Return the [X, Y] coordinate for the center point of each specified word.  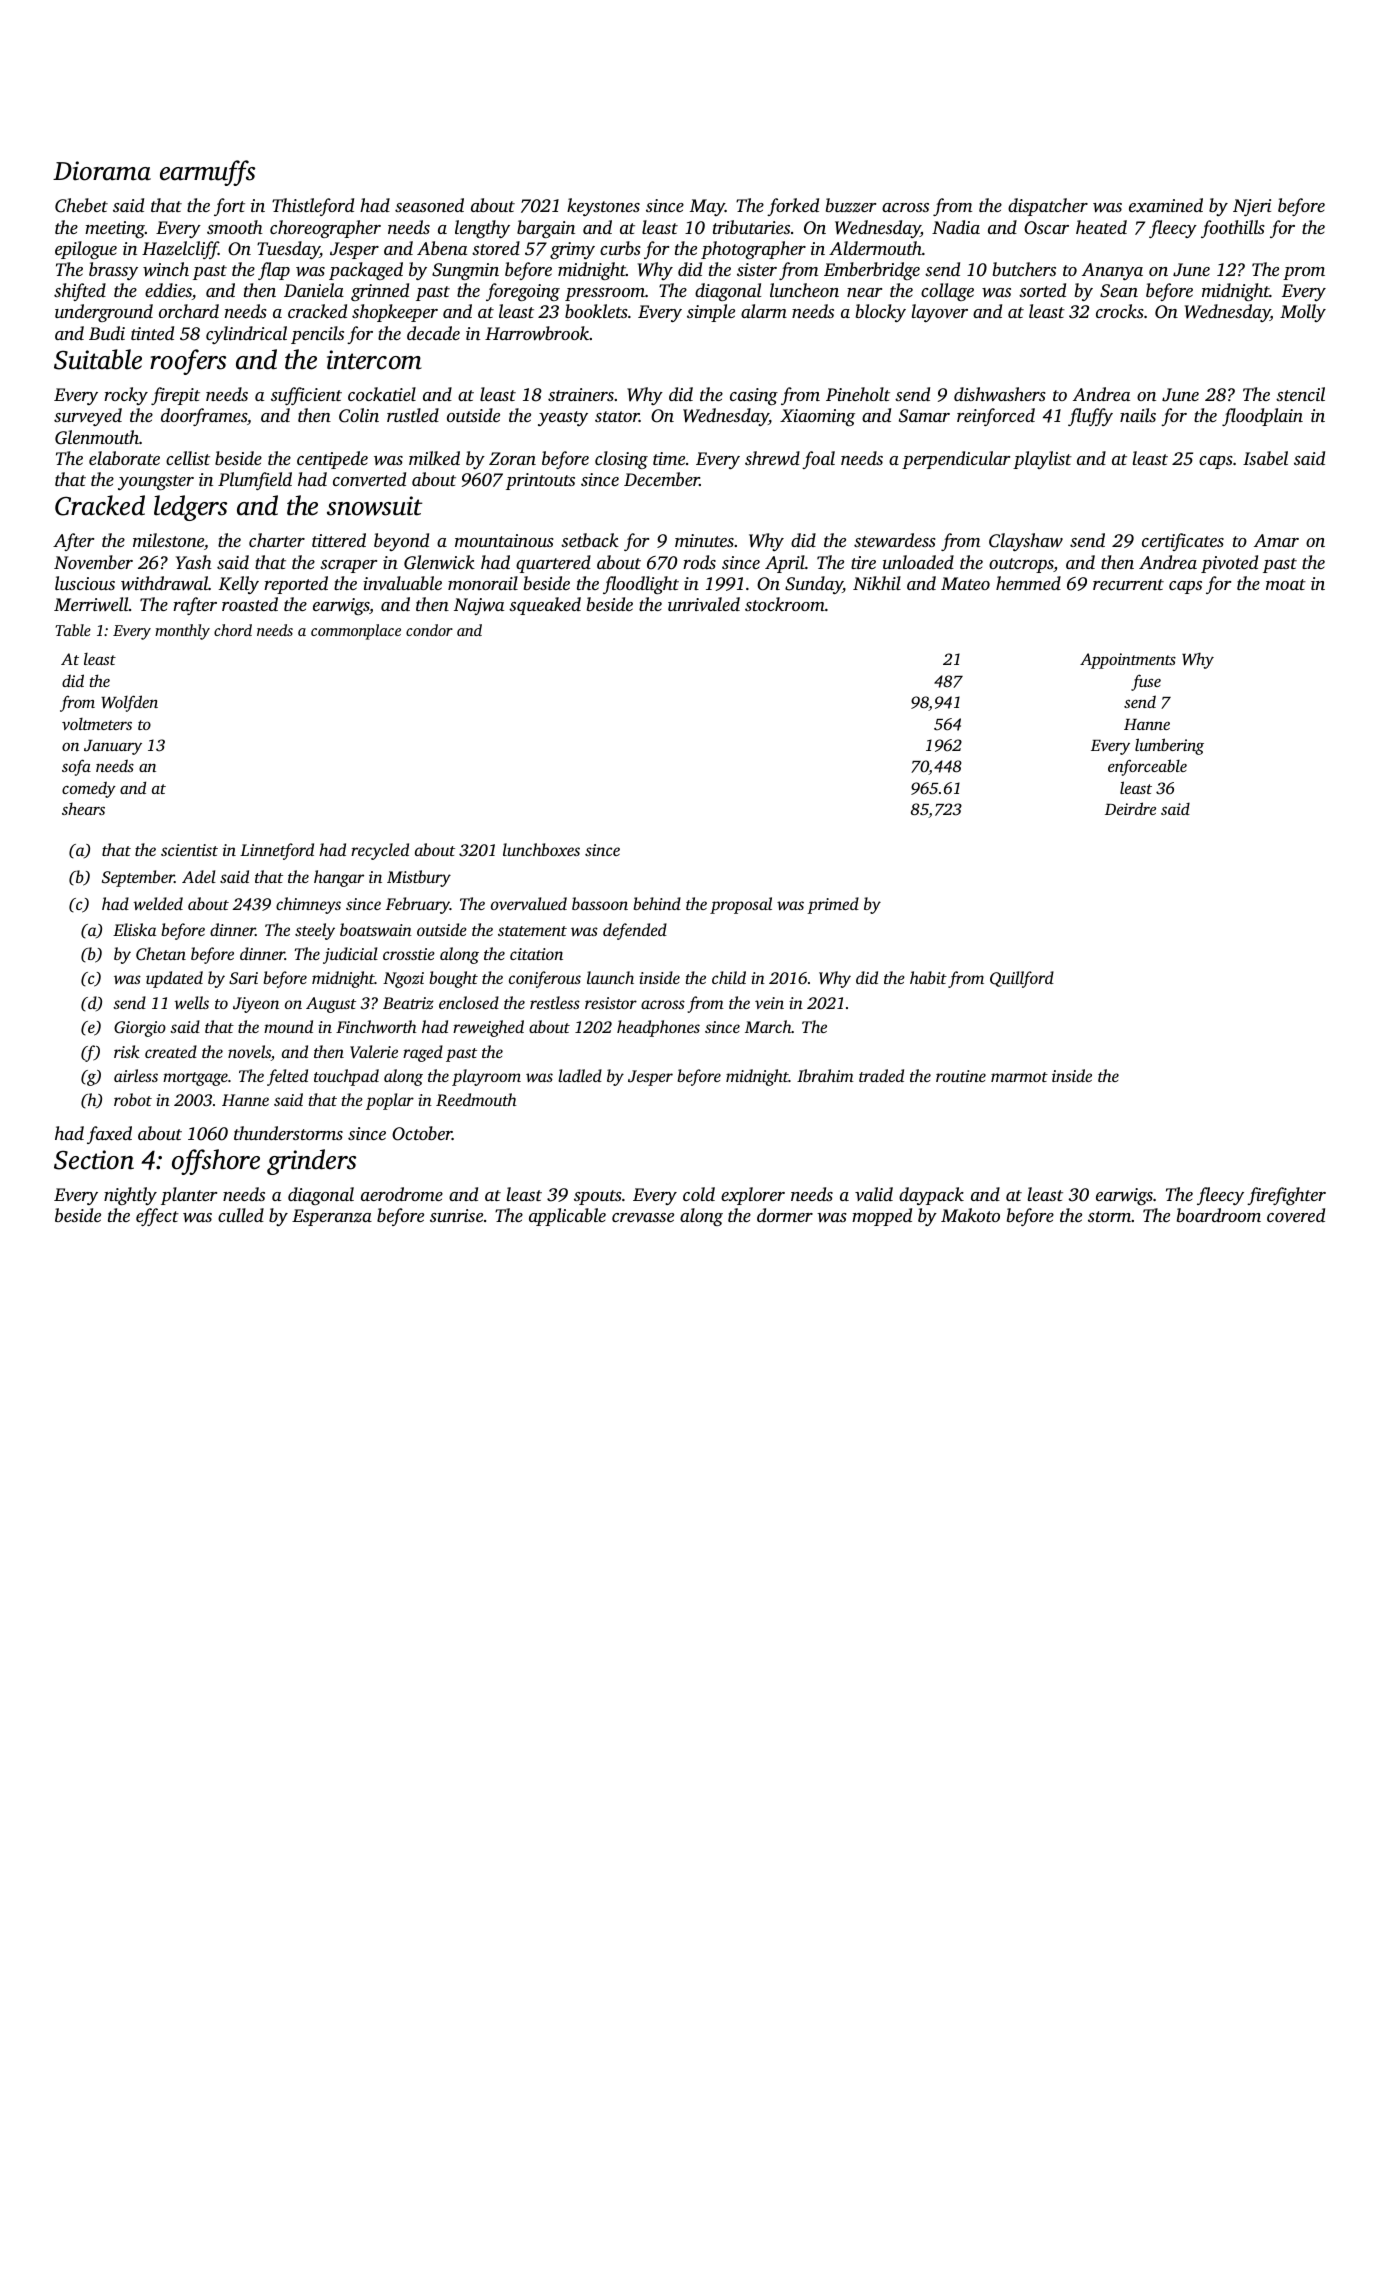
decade [433, 333]
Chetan [161, 953]
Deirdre [1130, 808]
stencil [1300, 394]
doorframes [204, 417]
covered [1296, 1215]
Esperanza [332, 1217]
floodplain [1262, 417]
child [729, 977]
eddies [168, 290]
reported [296, 585]
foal [818, 460]
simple [711, 313]
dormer [785, 1215]
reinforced [996, 417]
